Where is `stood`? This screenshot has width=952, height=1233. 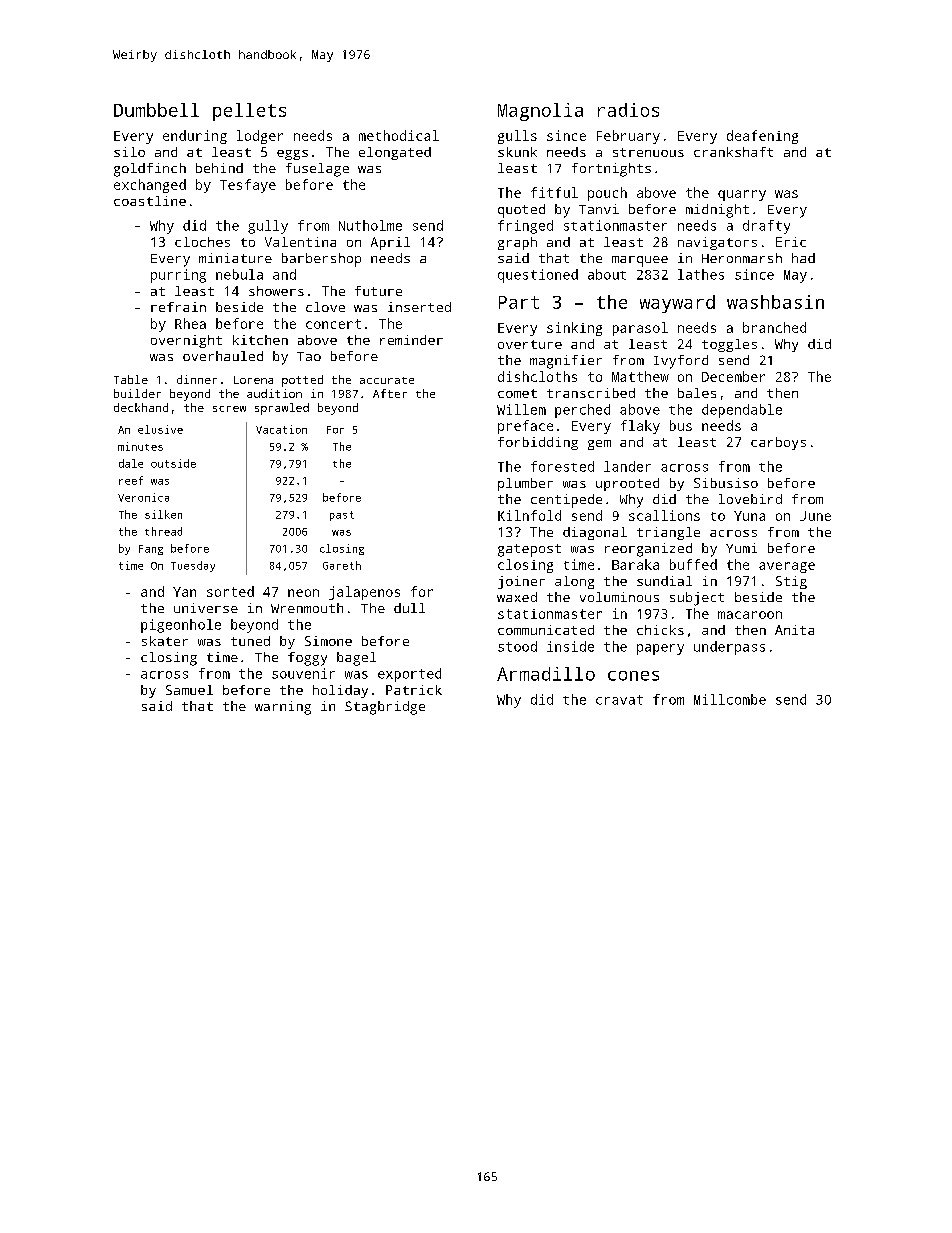 stood is located at coordinates (517, 646).
